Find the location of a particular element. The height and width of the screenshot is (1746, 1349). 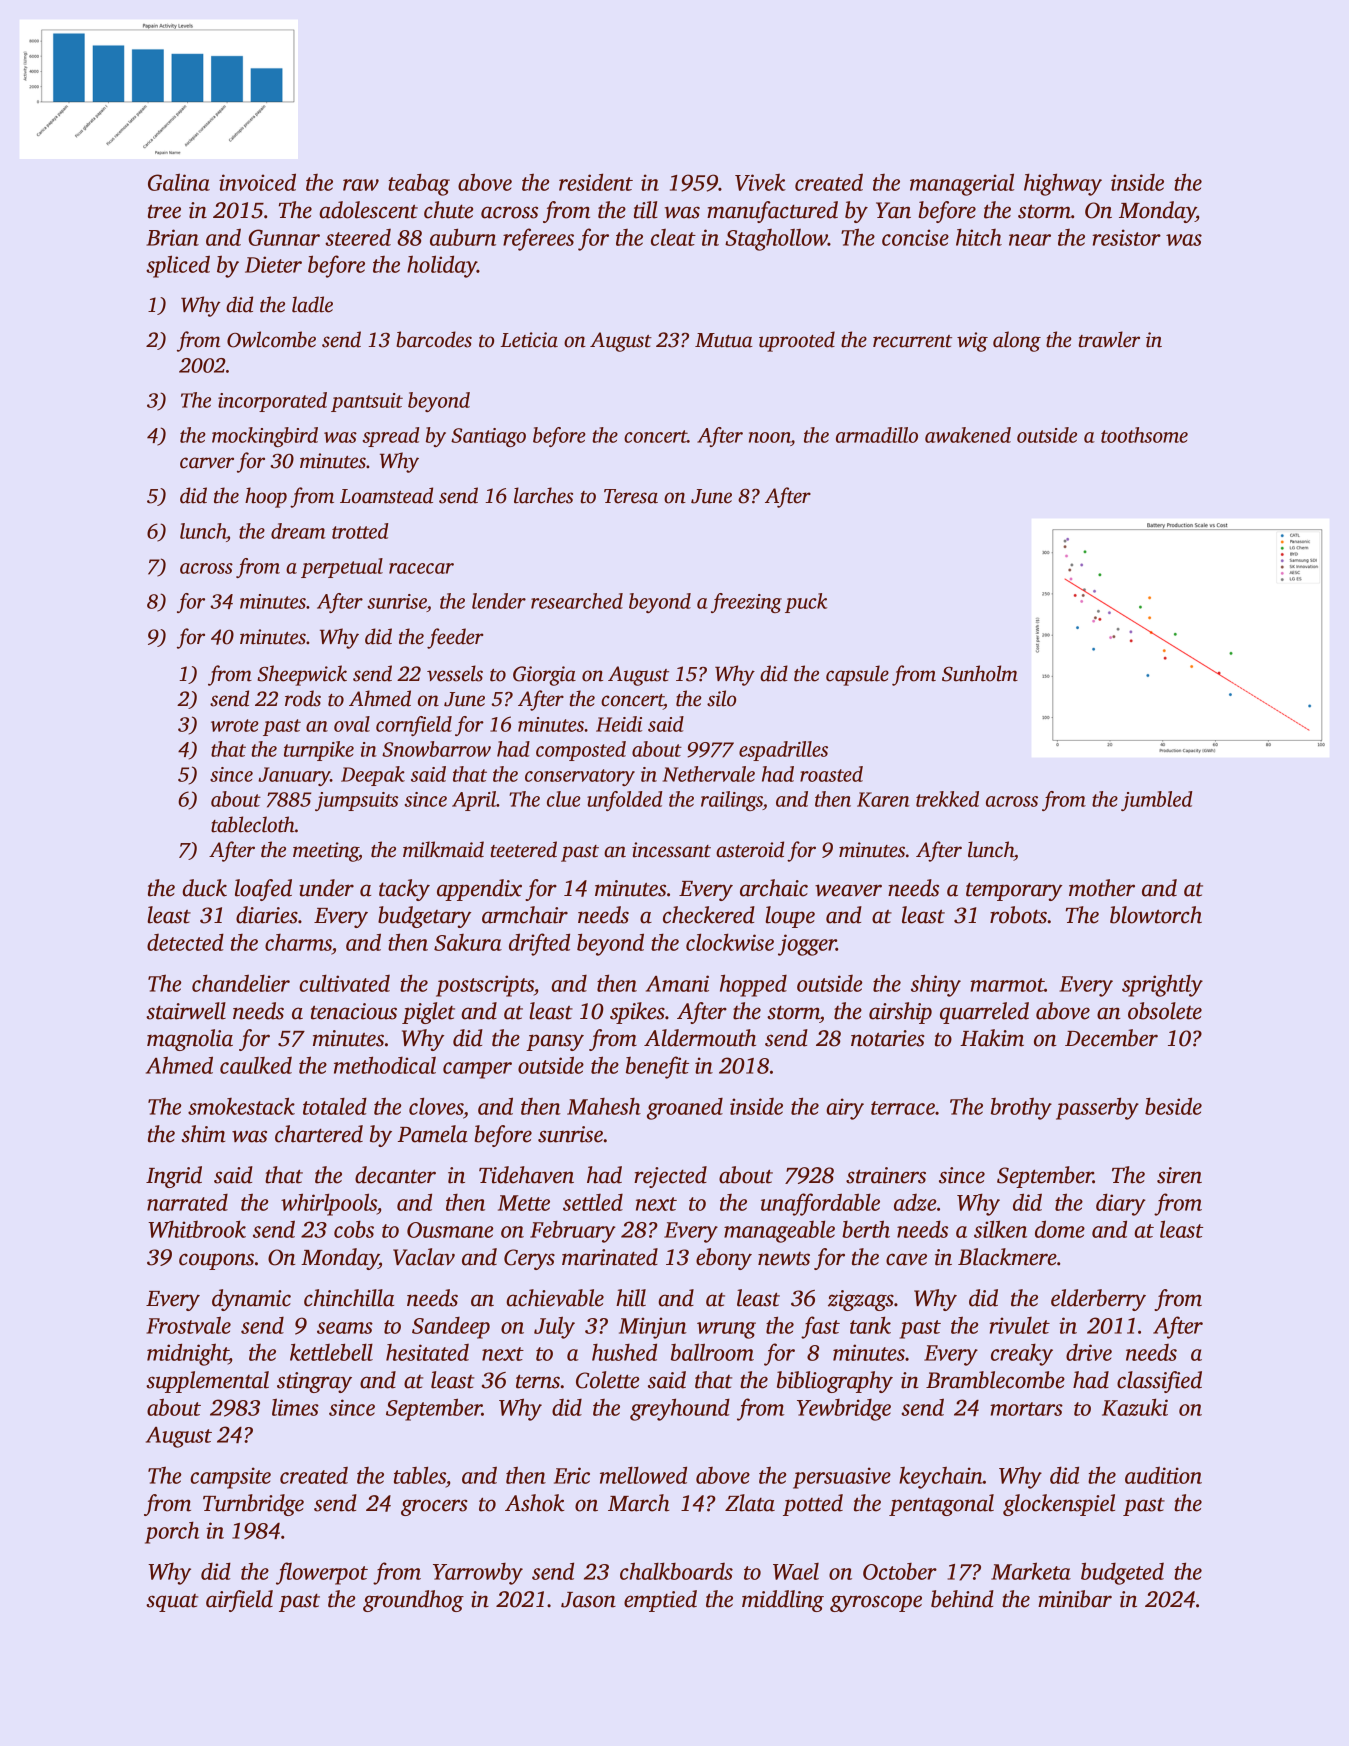

racecar is located at coordinates (421, 568).
